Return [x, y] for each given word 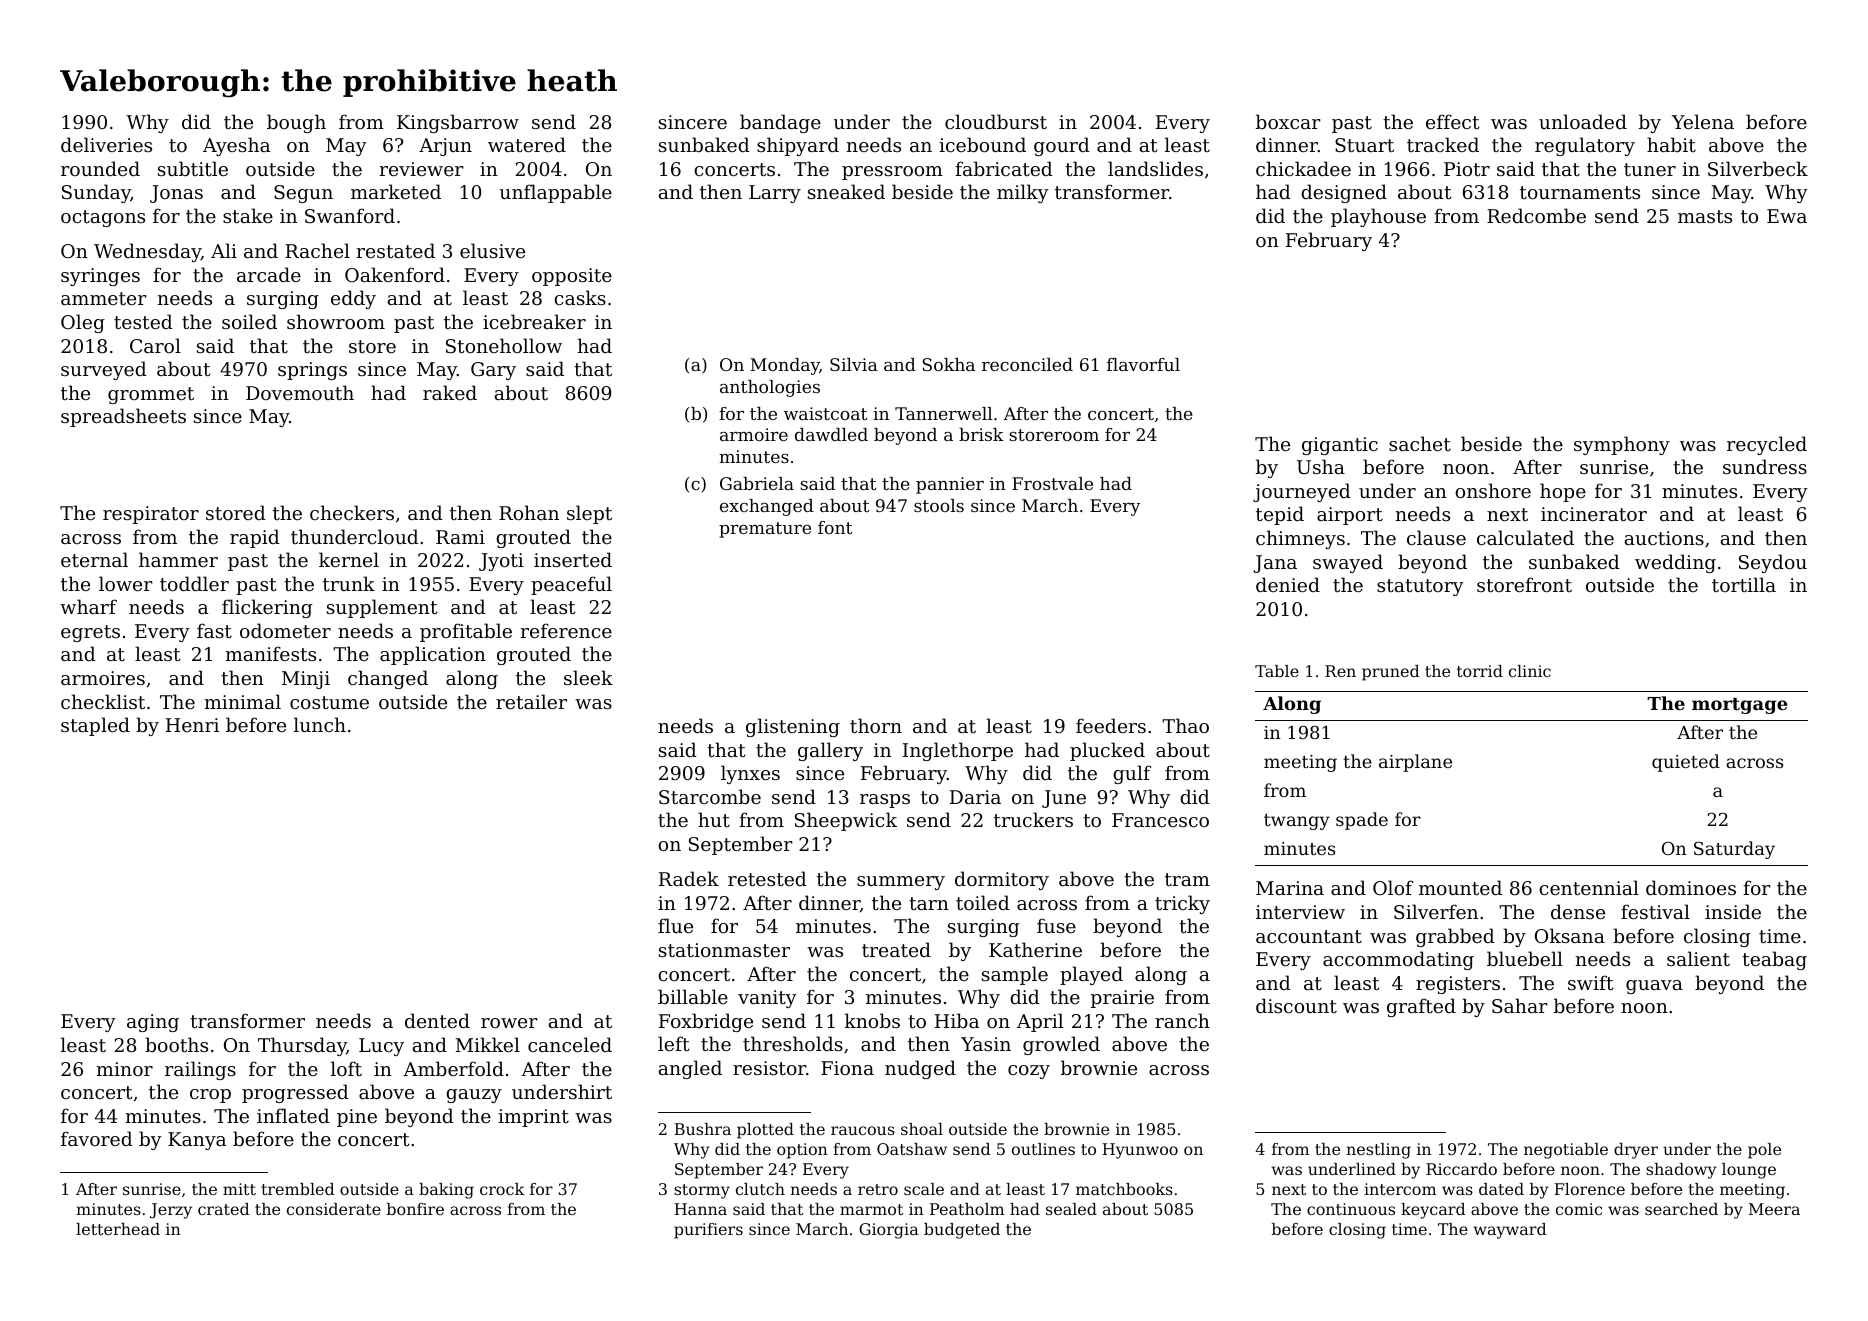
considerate [334, 1209]
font [835, 527]
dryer [1636, 1151]
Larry [775, 194]
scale [924, 1189]
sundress [1765, 466]
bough [296, 123]
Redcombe [1536, 215]
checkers [352, 512]
